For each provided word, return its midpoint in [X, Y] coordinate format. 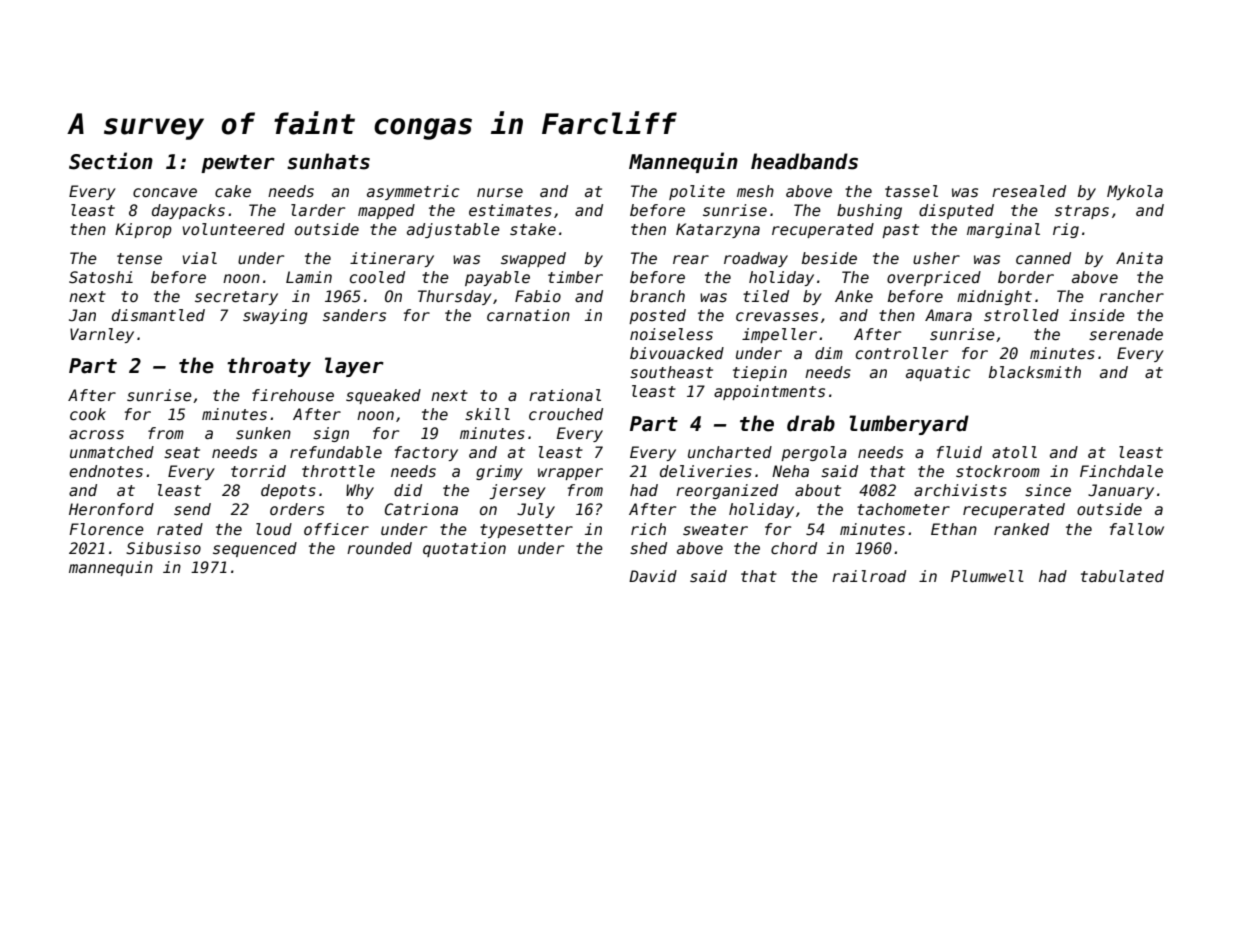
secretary [236, 298]
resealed [1029, 191]
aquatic [938, 373]
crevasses [777, 317]
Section [111, 161]
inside [1097, 315]
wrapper [570, 474]
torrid [258, 471]
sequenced [255, 549]
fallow [1137, 529]
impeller [779, 335]
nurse [500, 193]
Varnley [102, 335]
